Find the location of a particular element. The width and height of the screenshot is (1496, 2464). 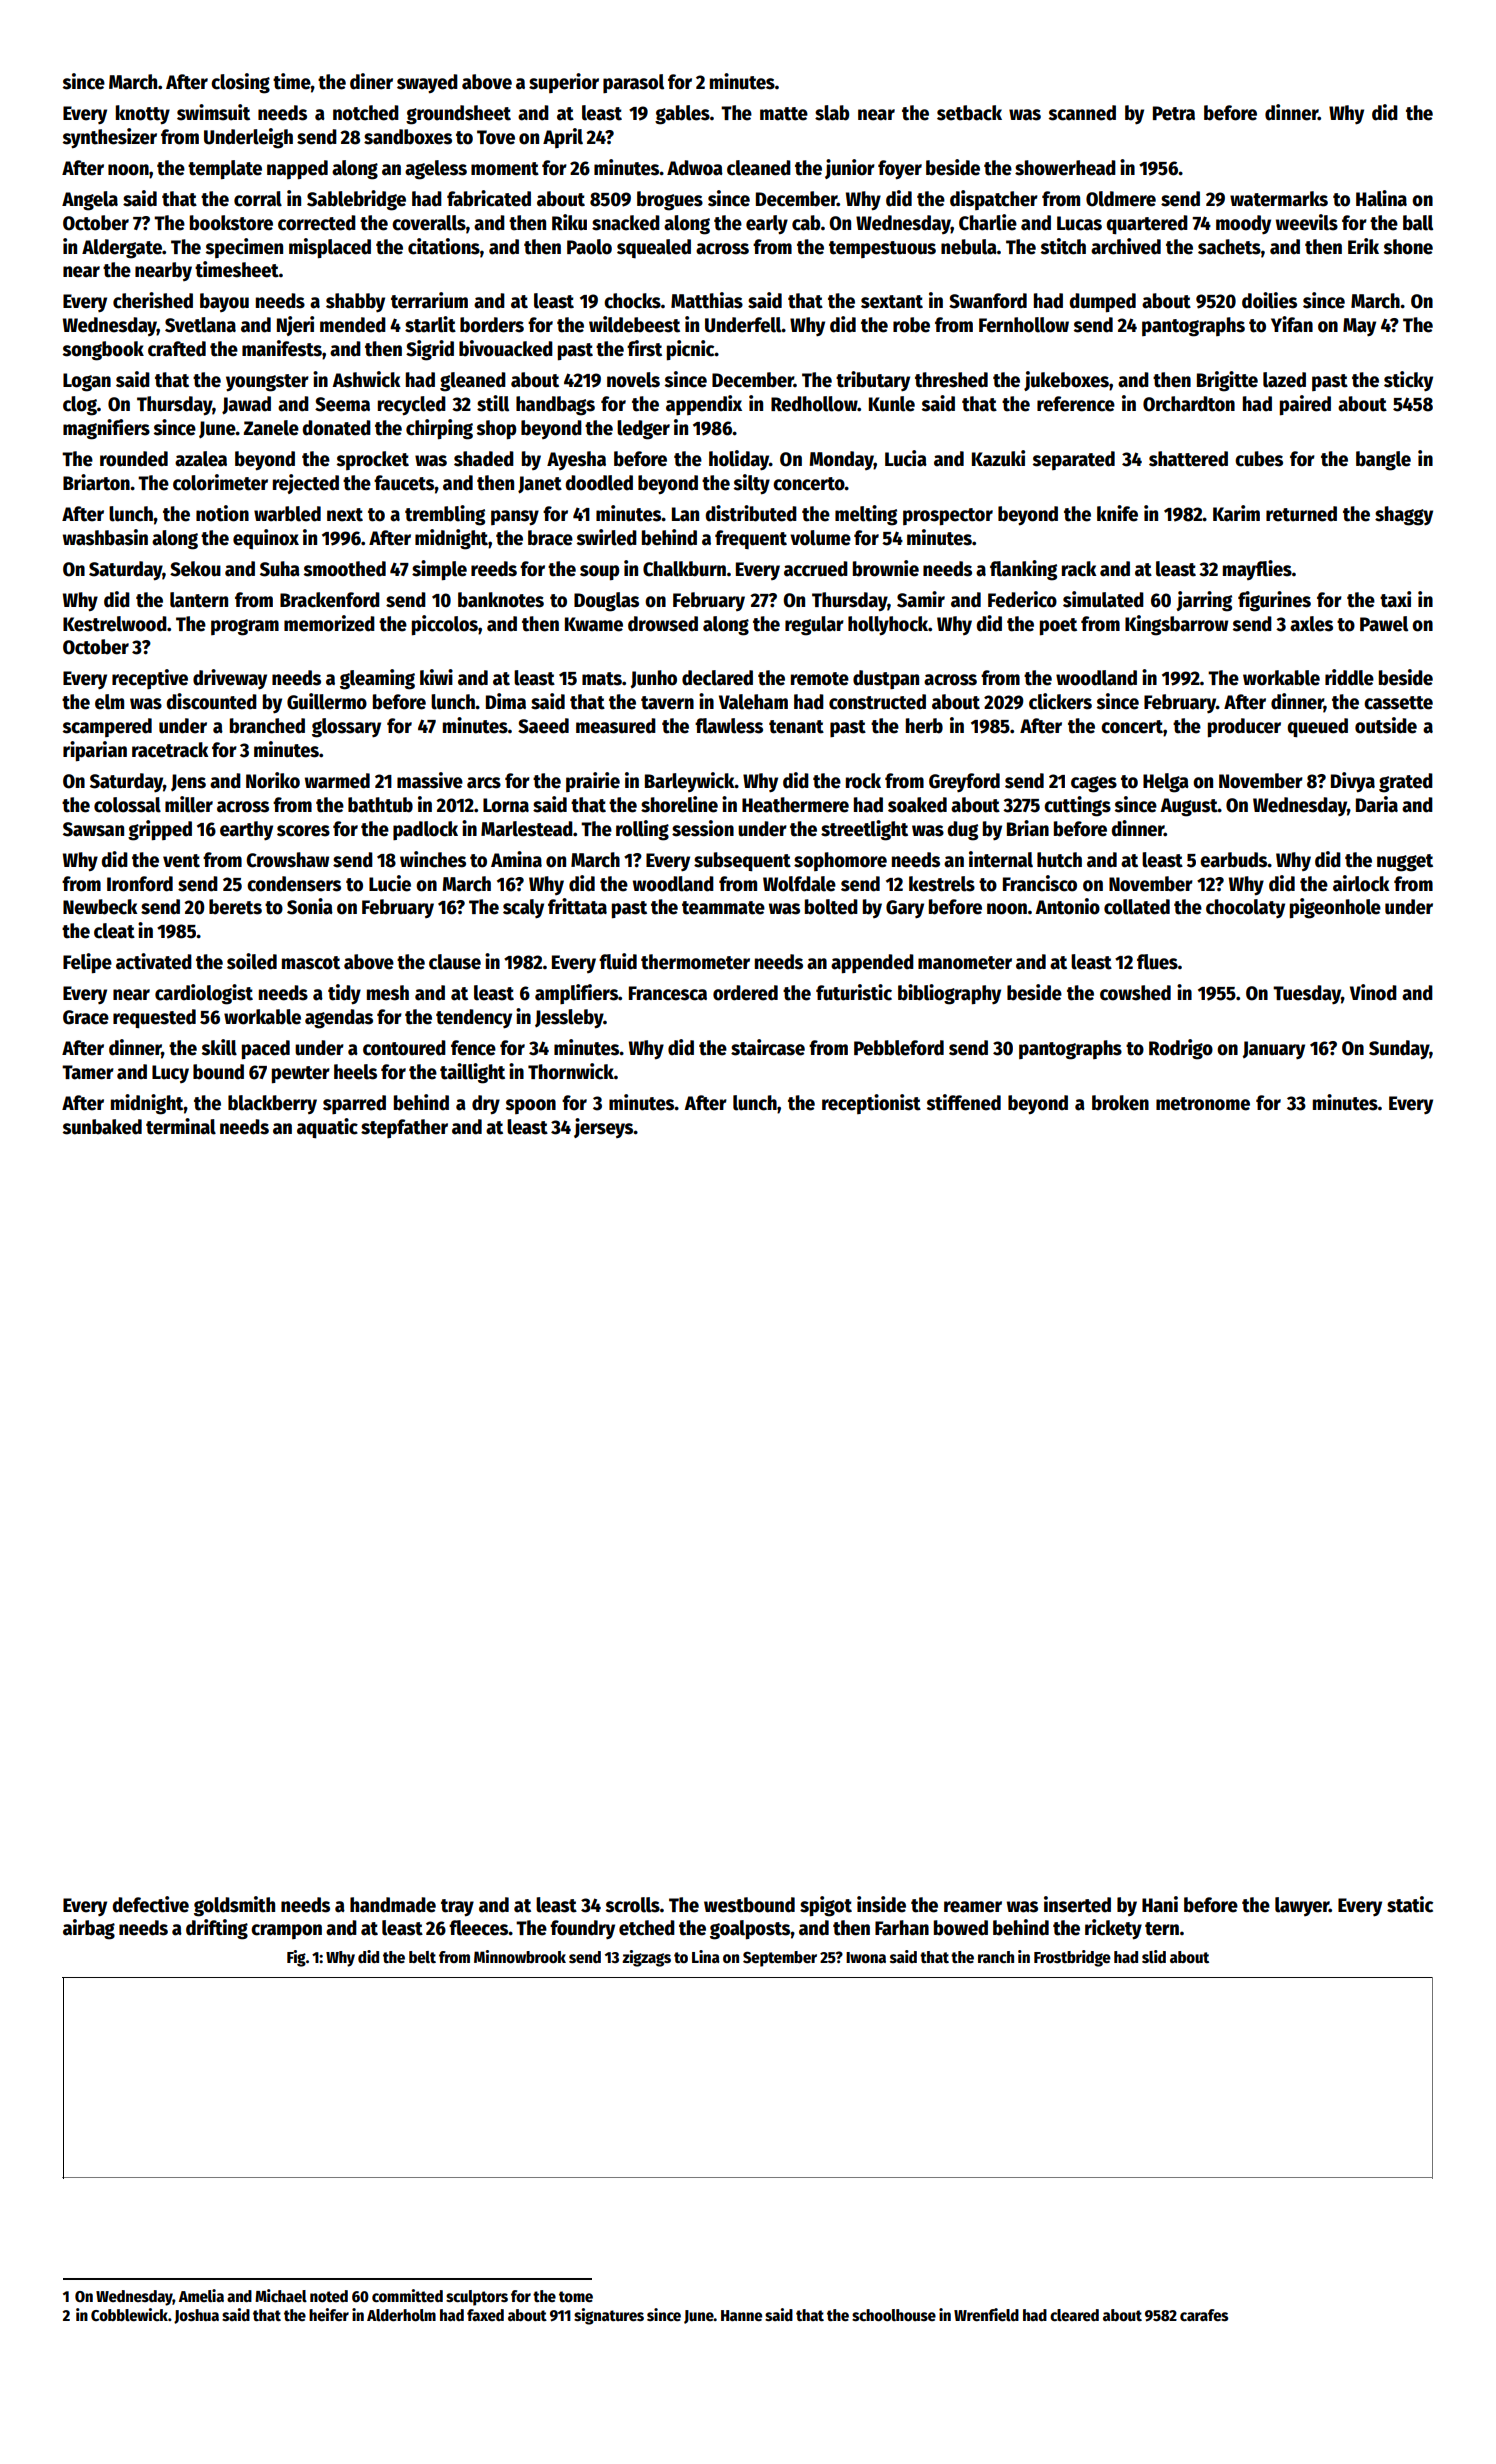

defective is located at coordinates (150, 1904).
